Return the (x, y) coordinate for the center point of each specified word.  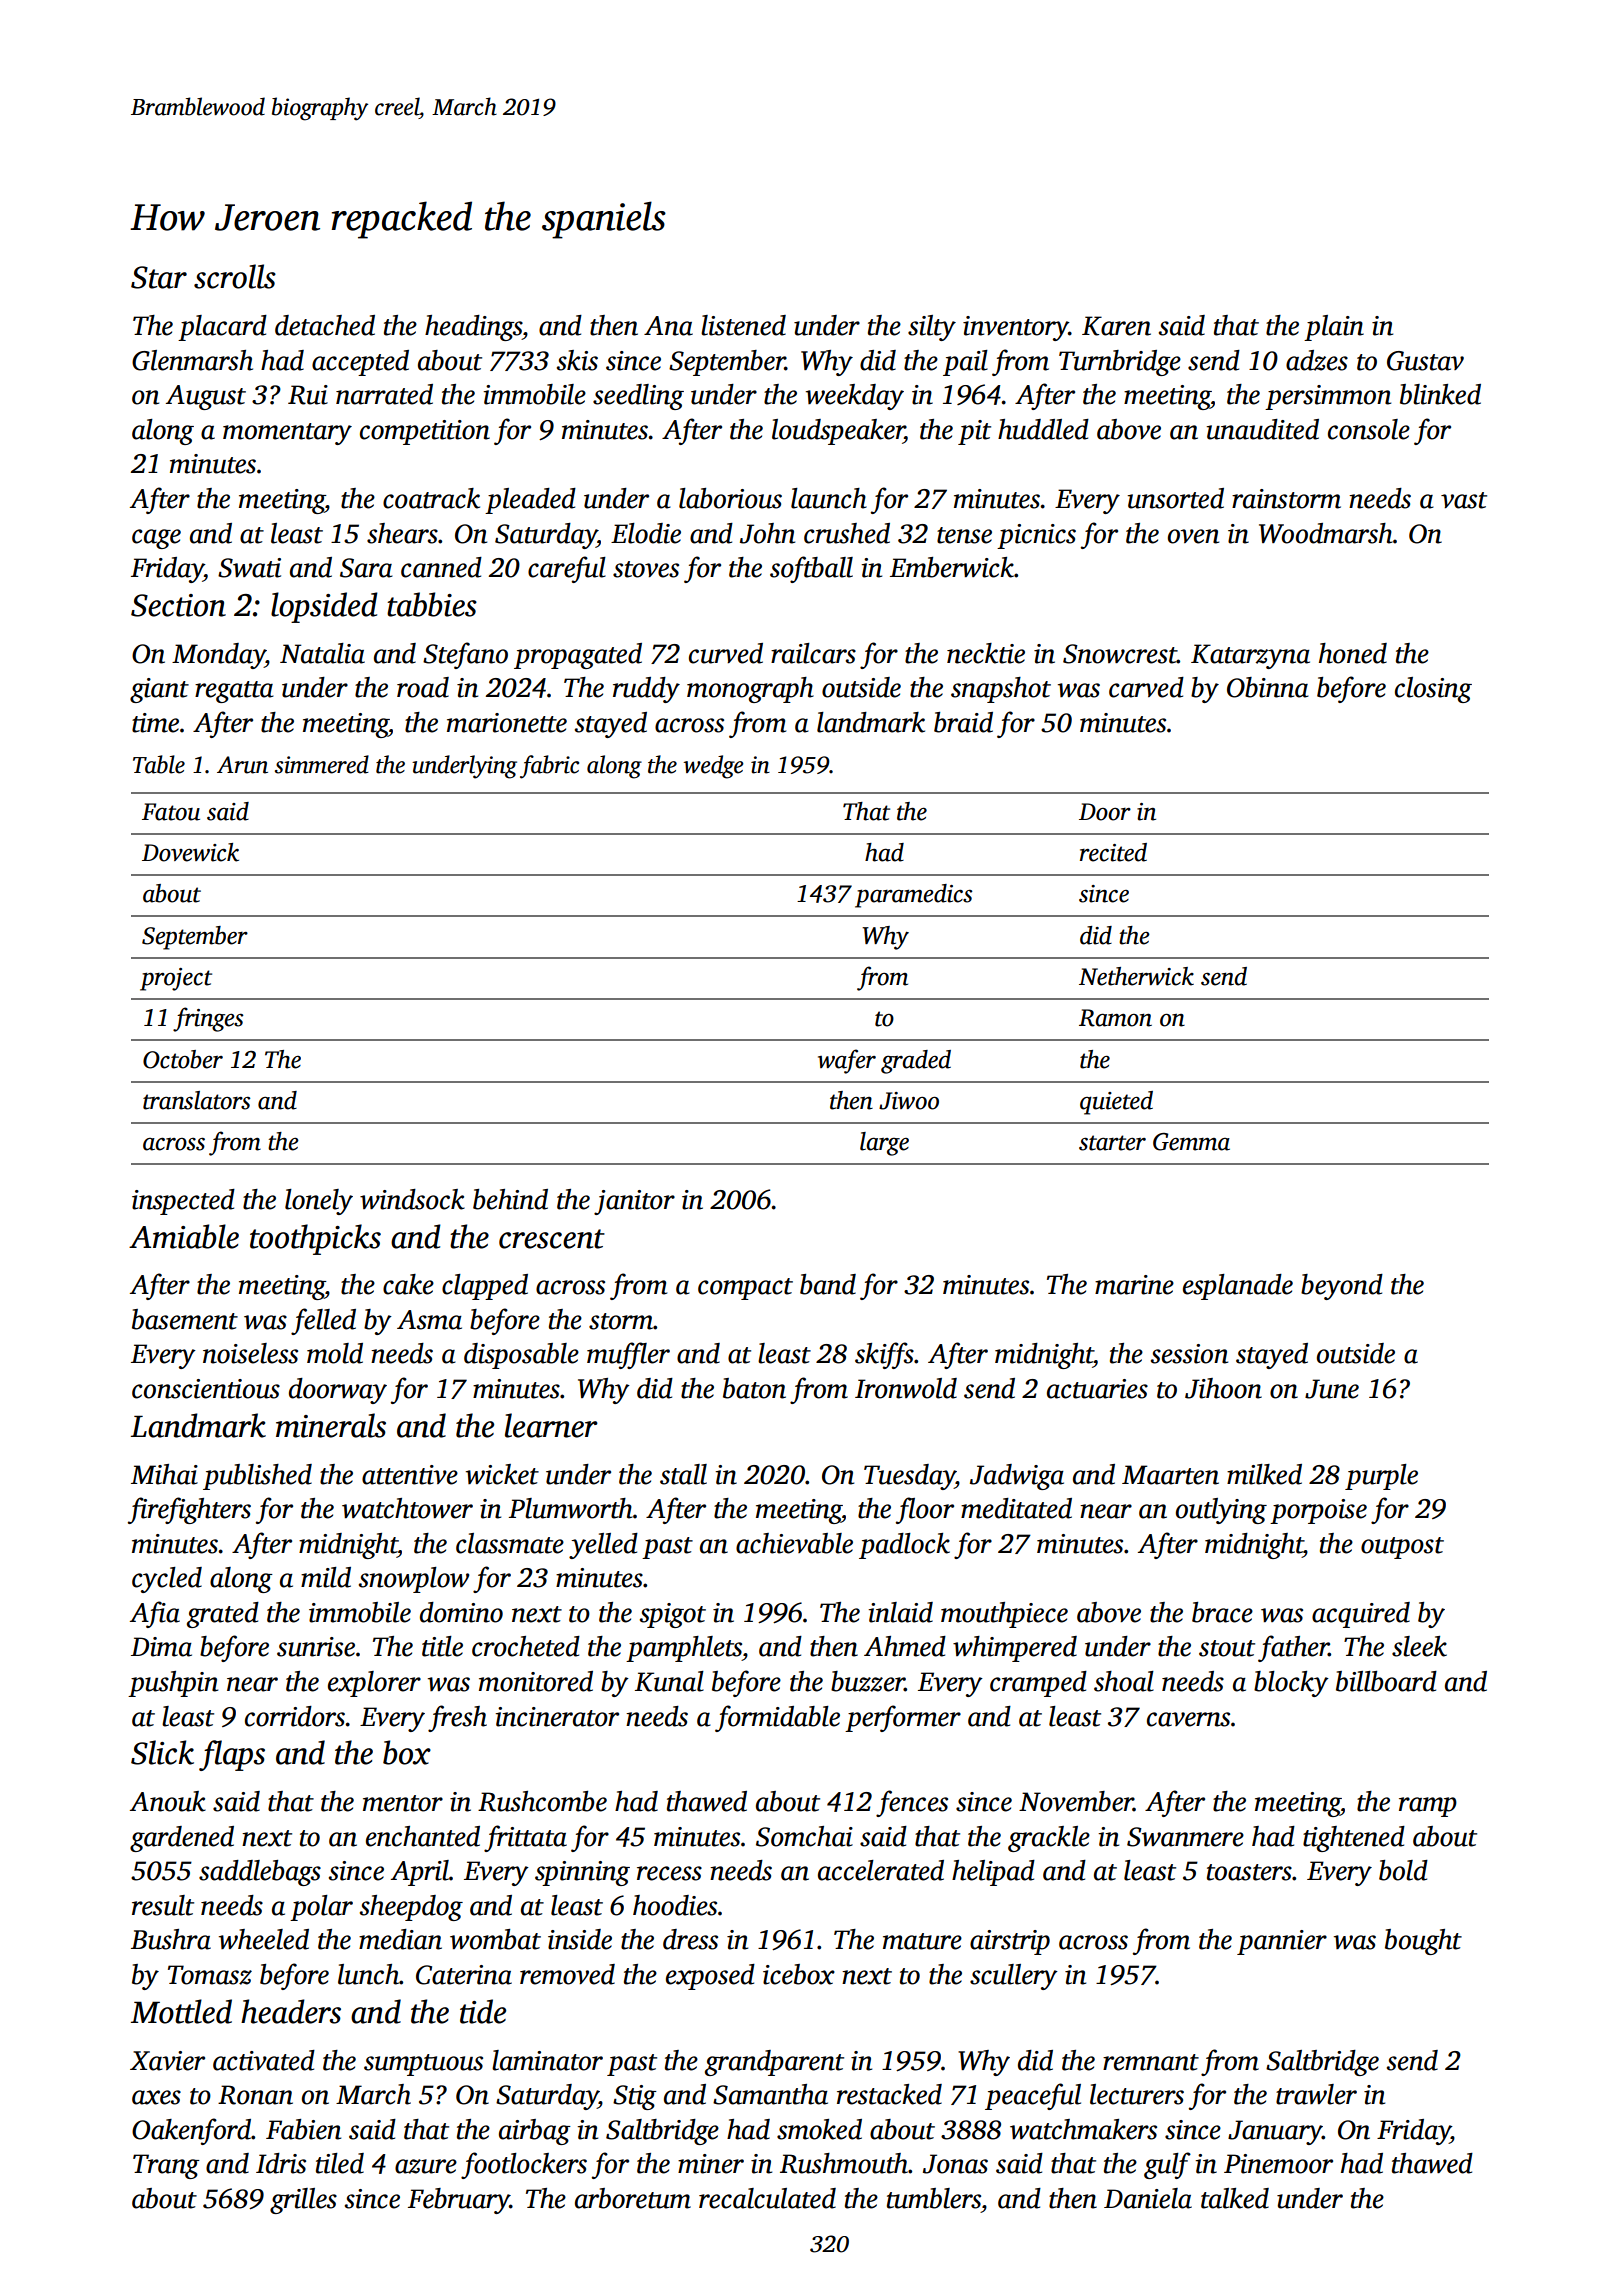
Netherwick (1136, 976)
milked (1264, 1474)
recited (1113, 852)
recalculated (767, 2198)
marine (1134, 1285)
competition (425, 432)
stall (683, 1474)
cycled (167, 1580)
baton (754, 1388)
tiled (340, 2163)
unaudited (1262, 429)
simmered (322, 764)
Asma (429, 1320)
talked (1235, 2198)
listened (743, 325)
